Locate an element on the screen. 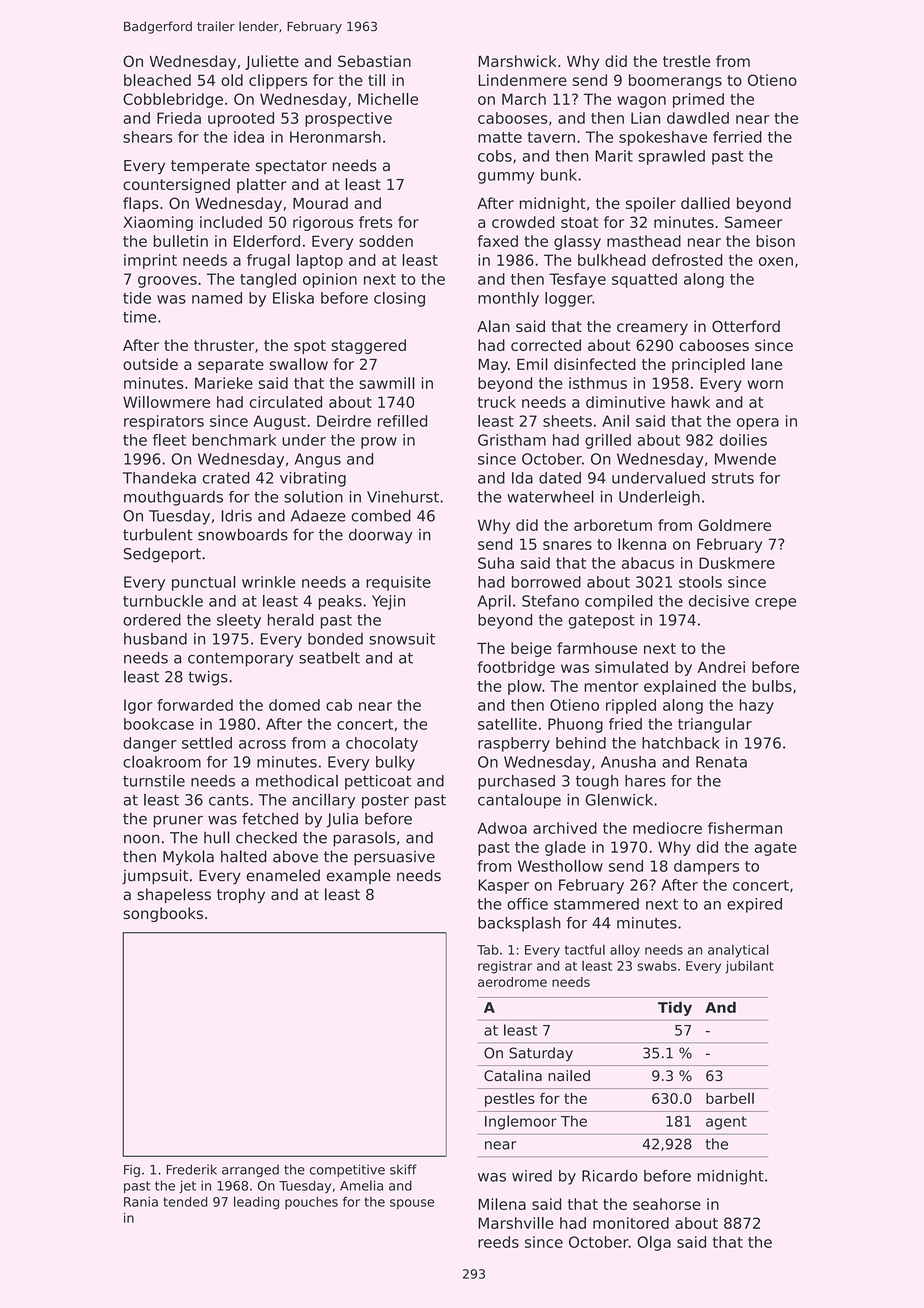 This screenshot has width=924, height=1308. trestle is located at coordinates (686, 61).
